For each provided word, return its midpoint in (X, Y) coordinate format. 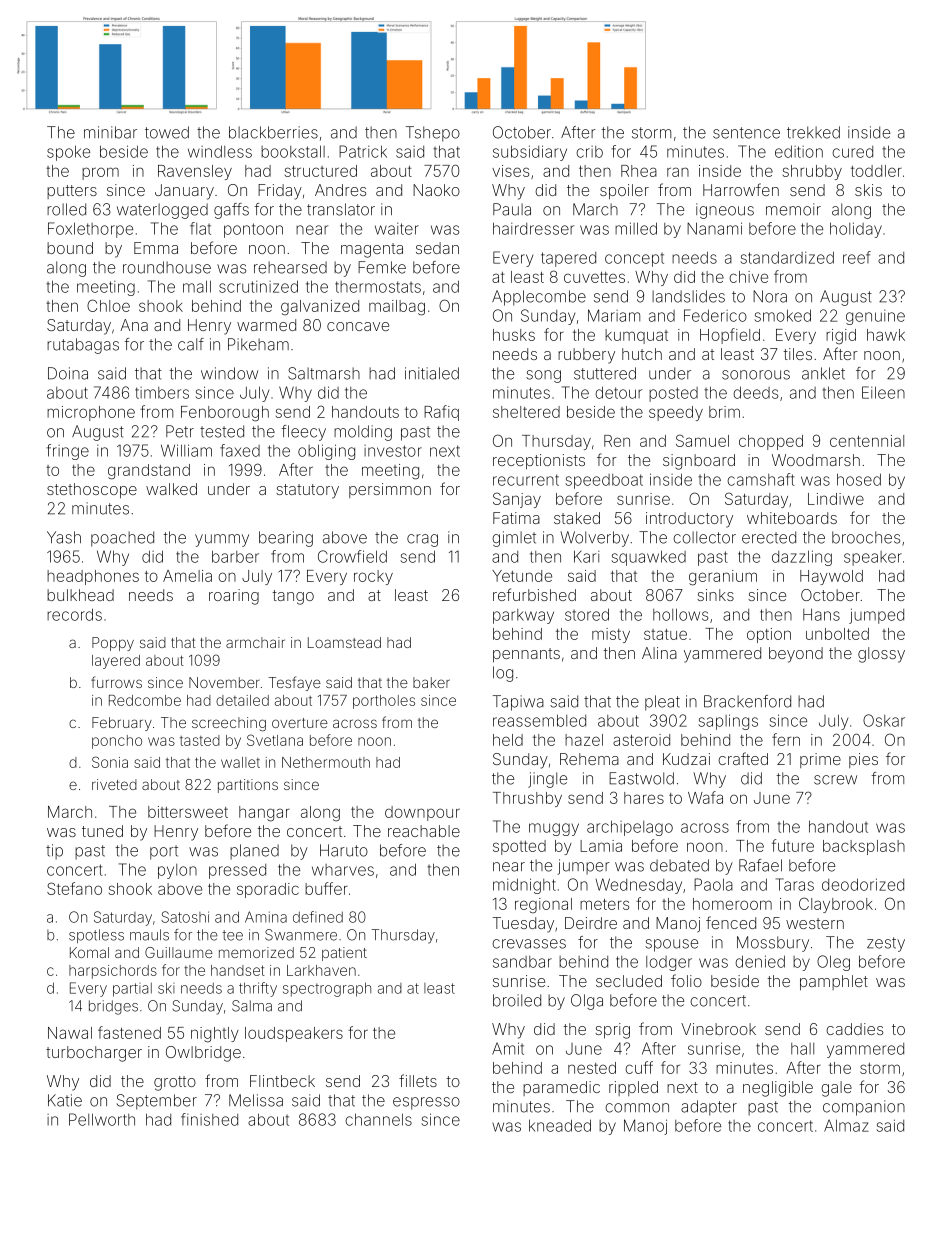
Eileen (883, 392)
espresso (426, 1103)
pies (863, 760)
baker (431, 682)
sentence (746, 133)
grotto (175, 1083)
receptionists (539, 461)
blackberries (273, 132)
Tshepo (433, 134)
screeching (229, 724)
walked (171, 489)
